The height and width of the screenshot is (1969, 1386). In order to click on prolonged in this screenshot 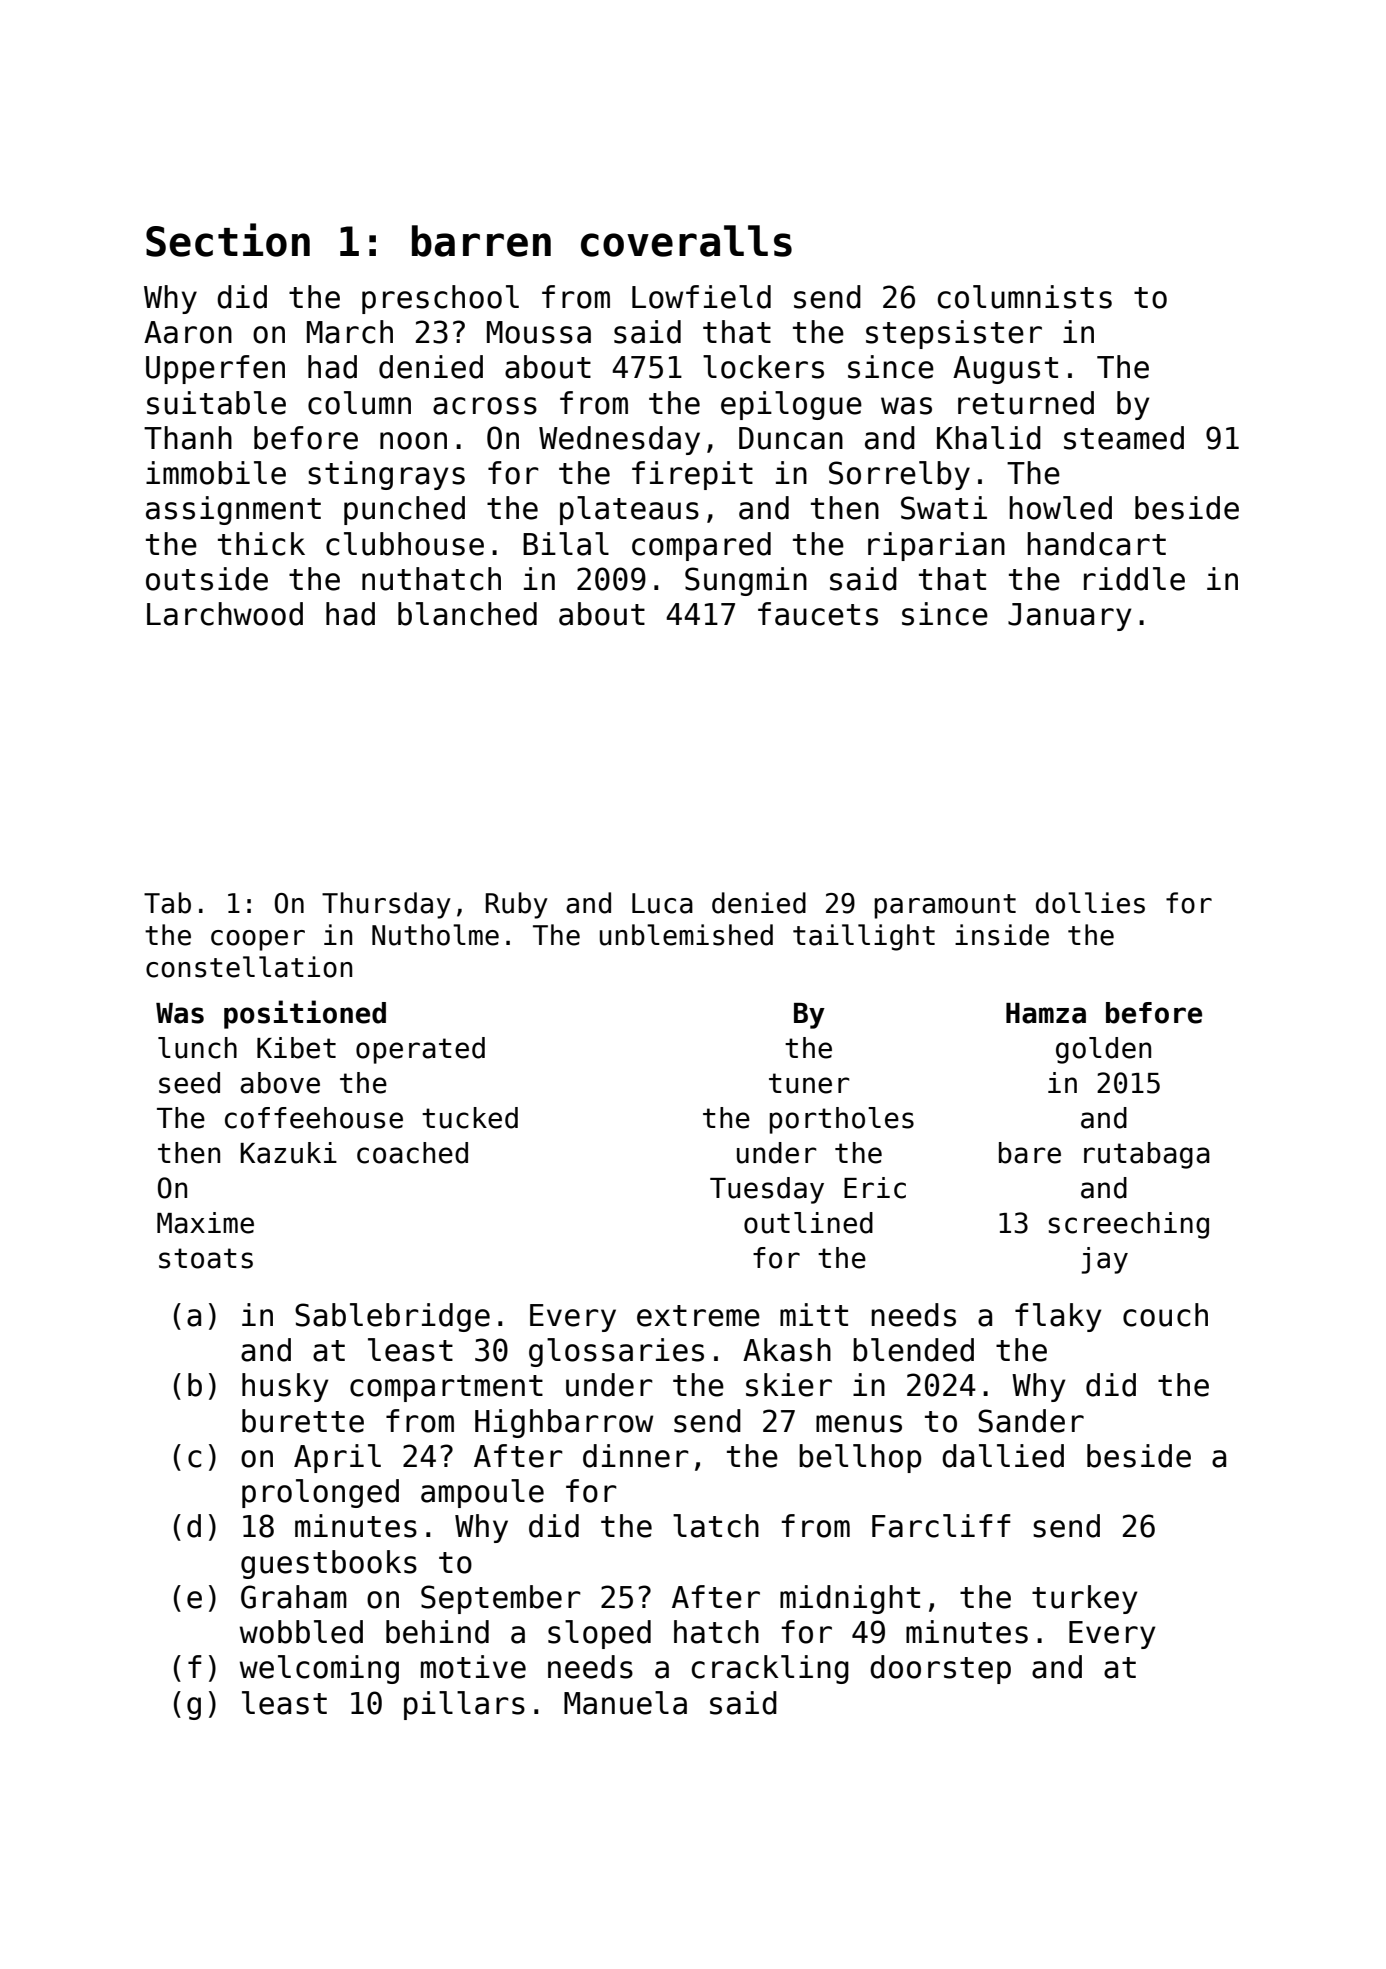, I will do `click(320, 1493)`.
